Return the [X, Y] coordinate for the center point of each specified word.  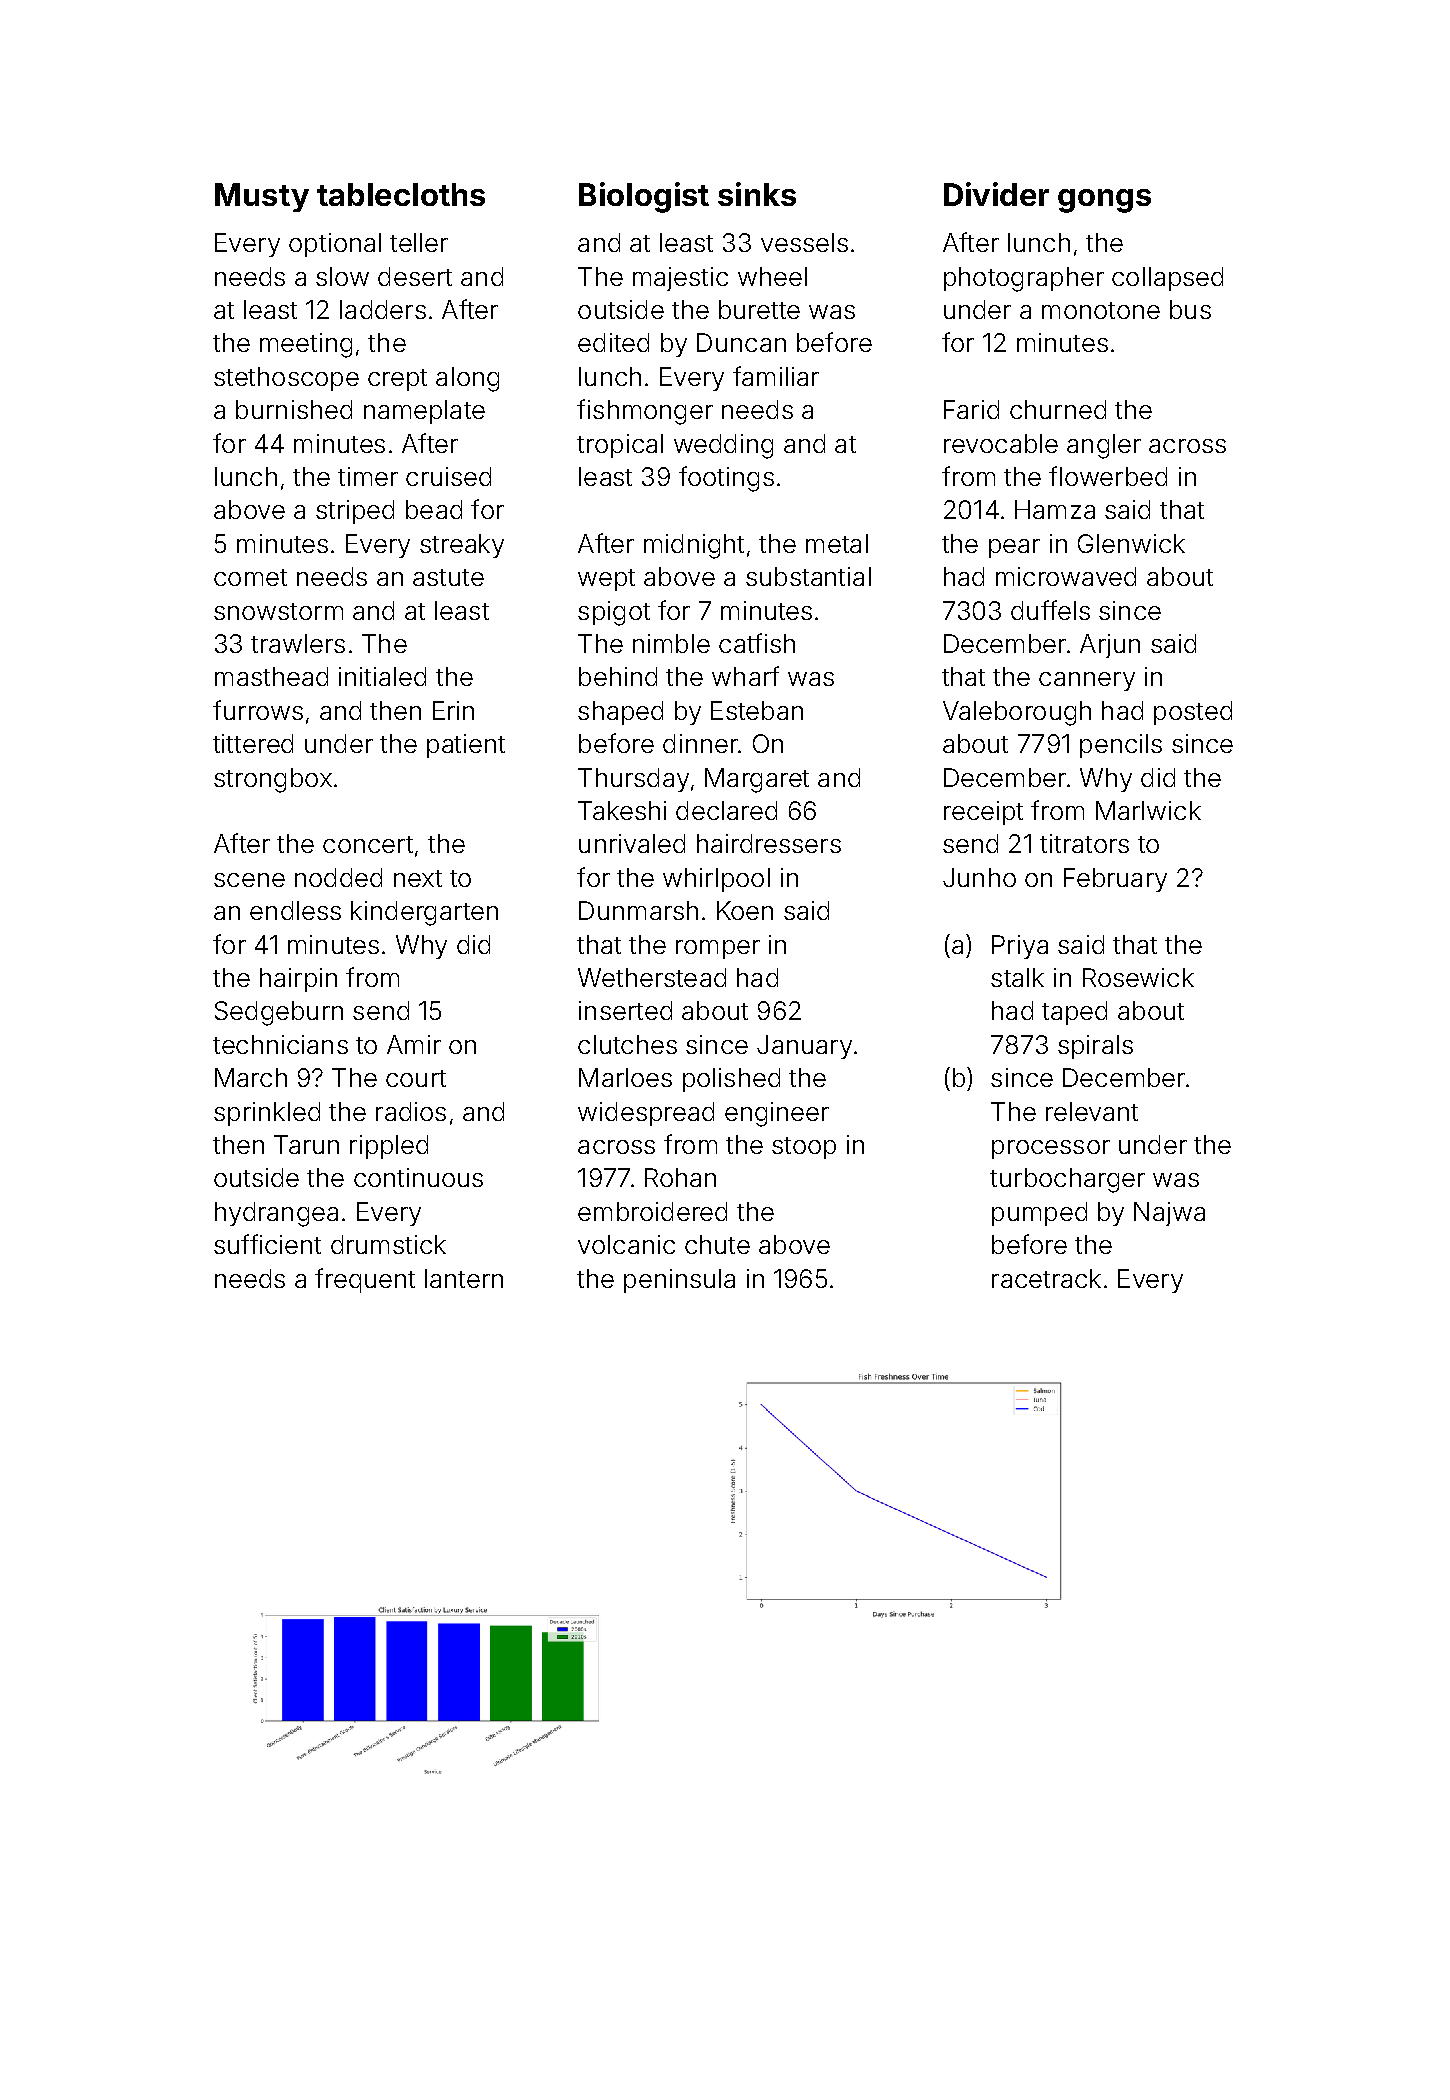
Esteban [757, 710]
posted [1193, 713]
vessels [804, 242]
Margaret [757, 780]
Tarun [306, 1144]
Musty [262, 197]
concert [368, 844]
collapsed [1167, 279]
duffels [1050, 610]
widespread [646, 1114]
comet [250, 577]
